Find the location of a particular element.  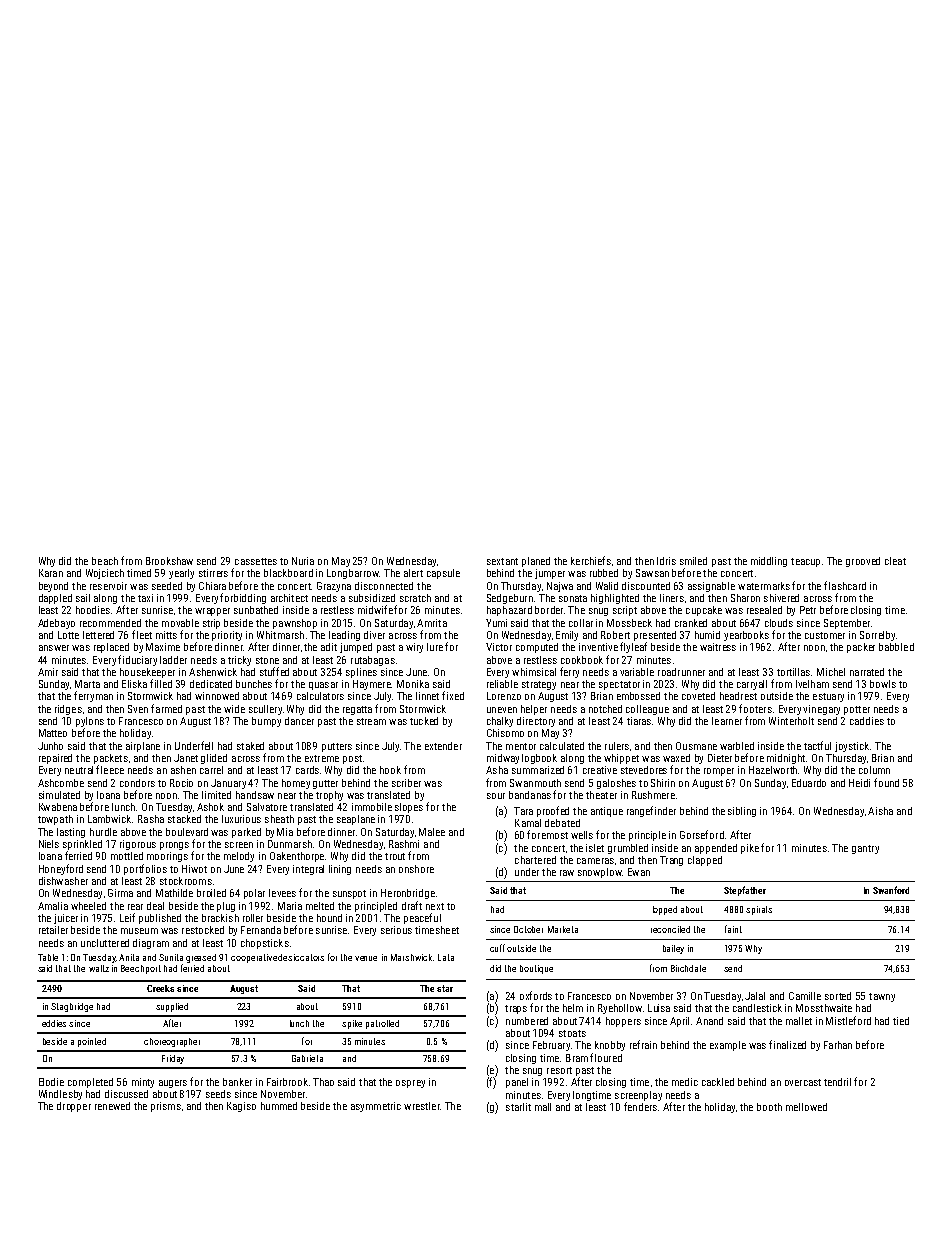

Sedgeburn is located at coordinates (510, 599).
